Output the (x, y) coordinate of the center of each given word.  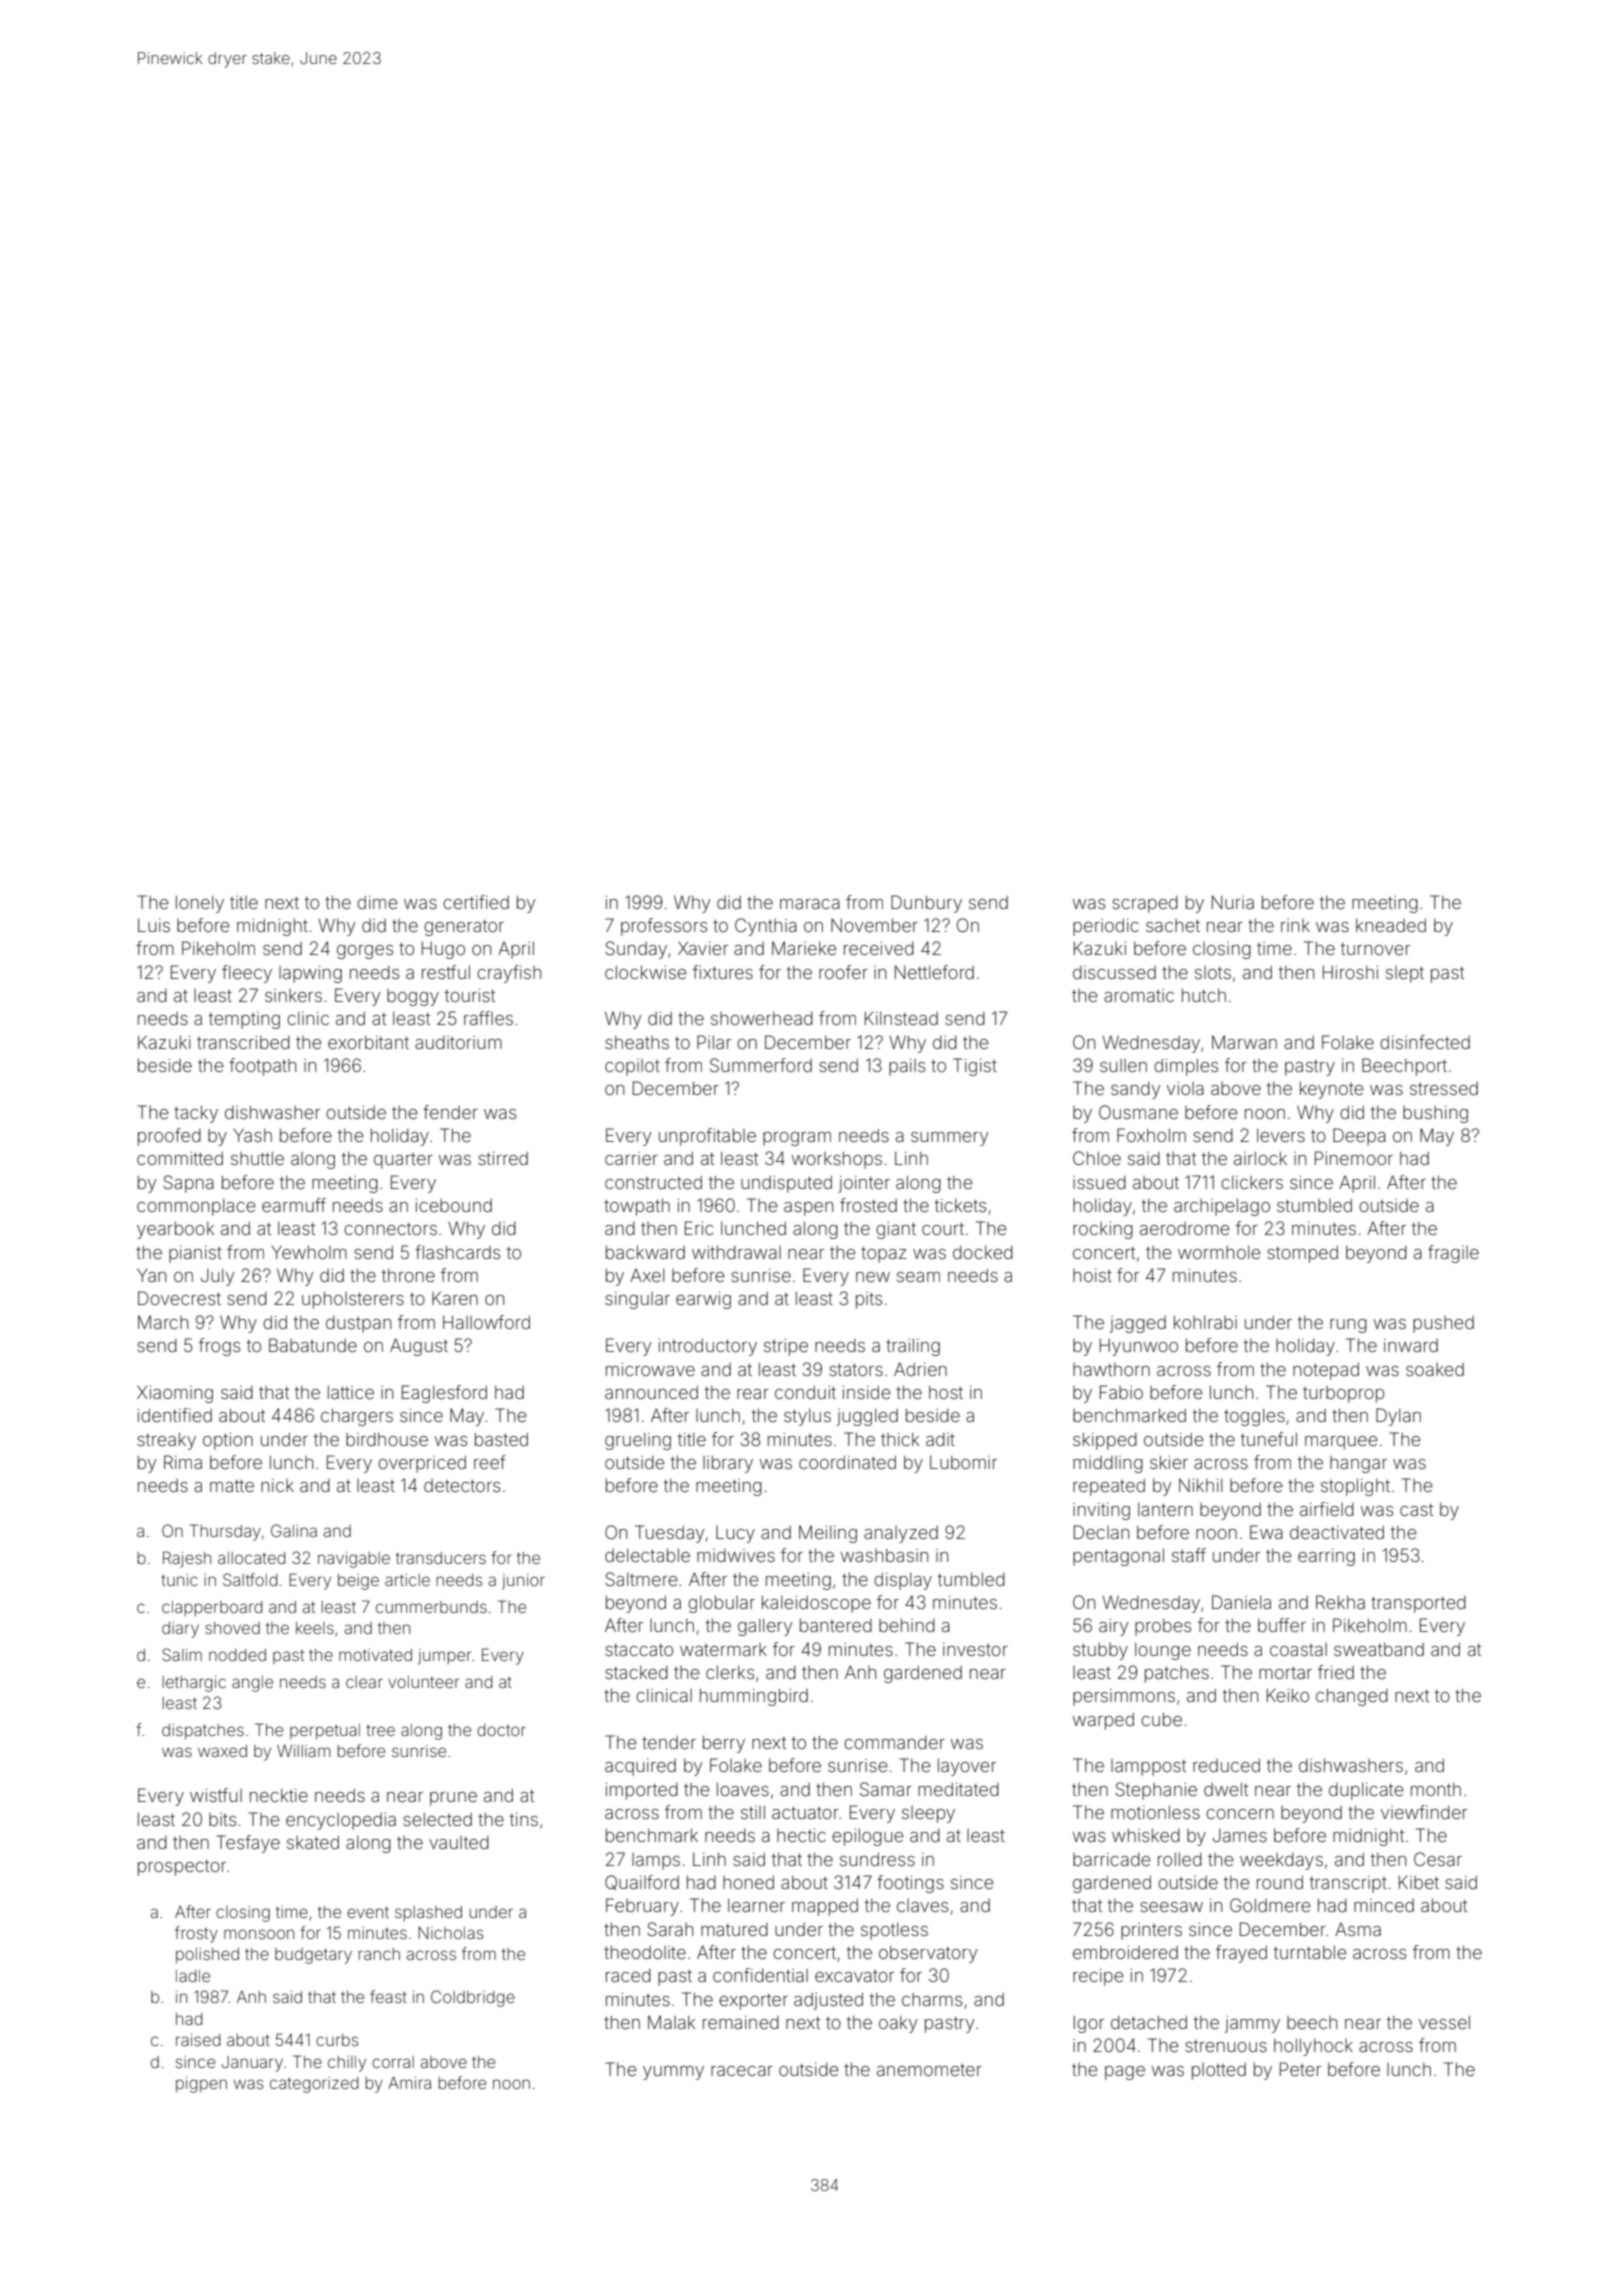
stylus (807, 1417)
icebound (454, 1205)
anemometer (929, 2069)
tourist (470, 995)
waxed (222, 1751)
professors (664, 927)
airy (1113, 1627)
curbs (337, 2040)
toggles (1254, 1417)
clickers (1252, 1182)
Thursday (225, 1532)
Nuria (1233, 902)
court (943, 1228)
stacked (636, 1672)
